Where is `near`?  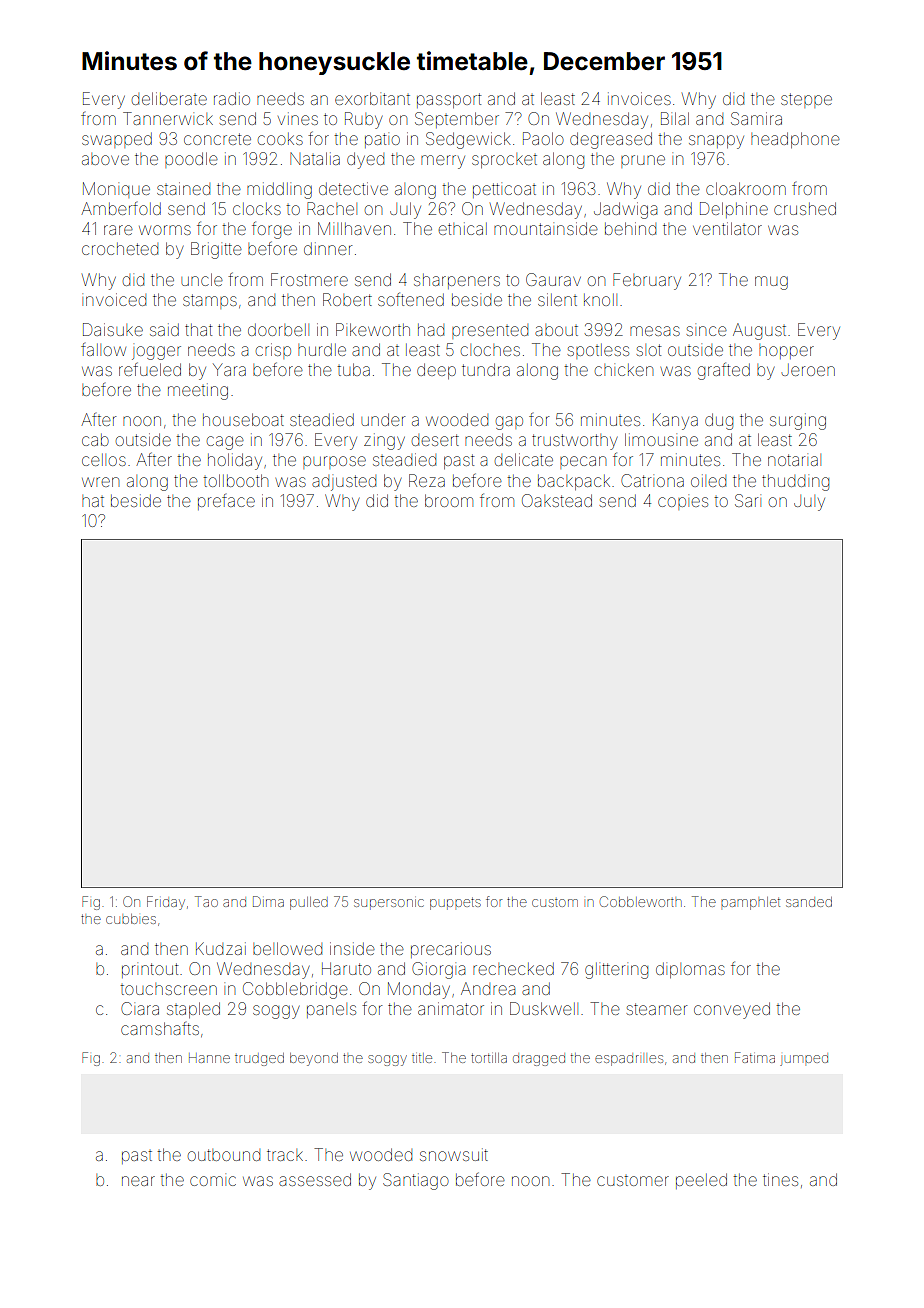 near is located at coordinates (138, 1181).
